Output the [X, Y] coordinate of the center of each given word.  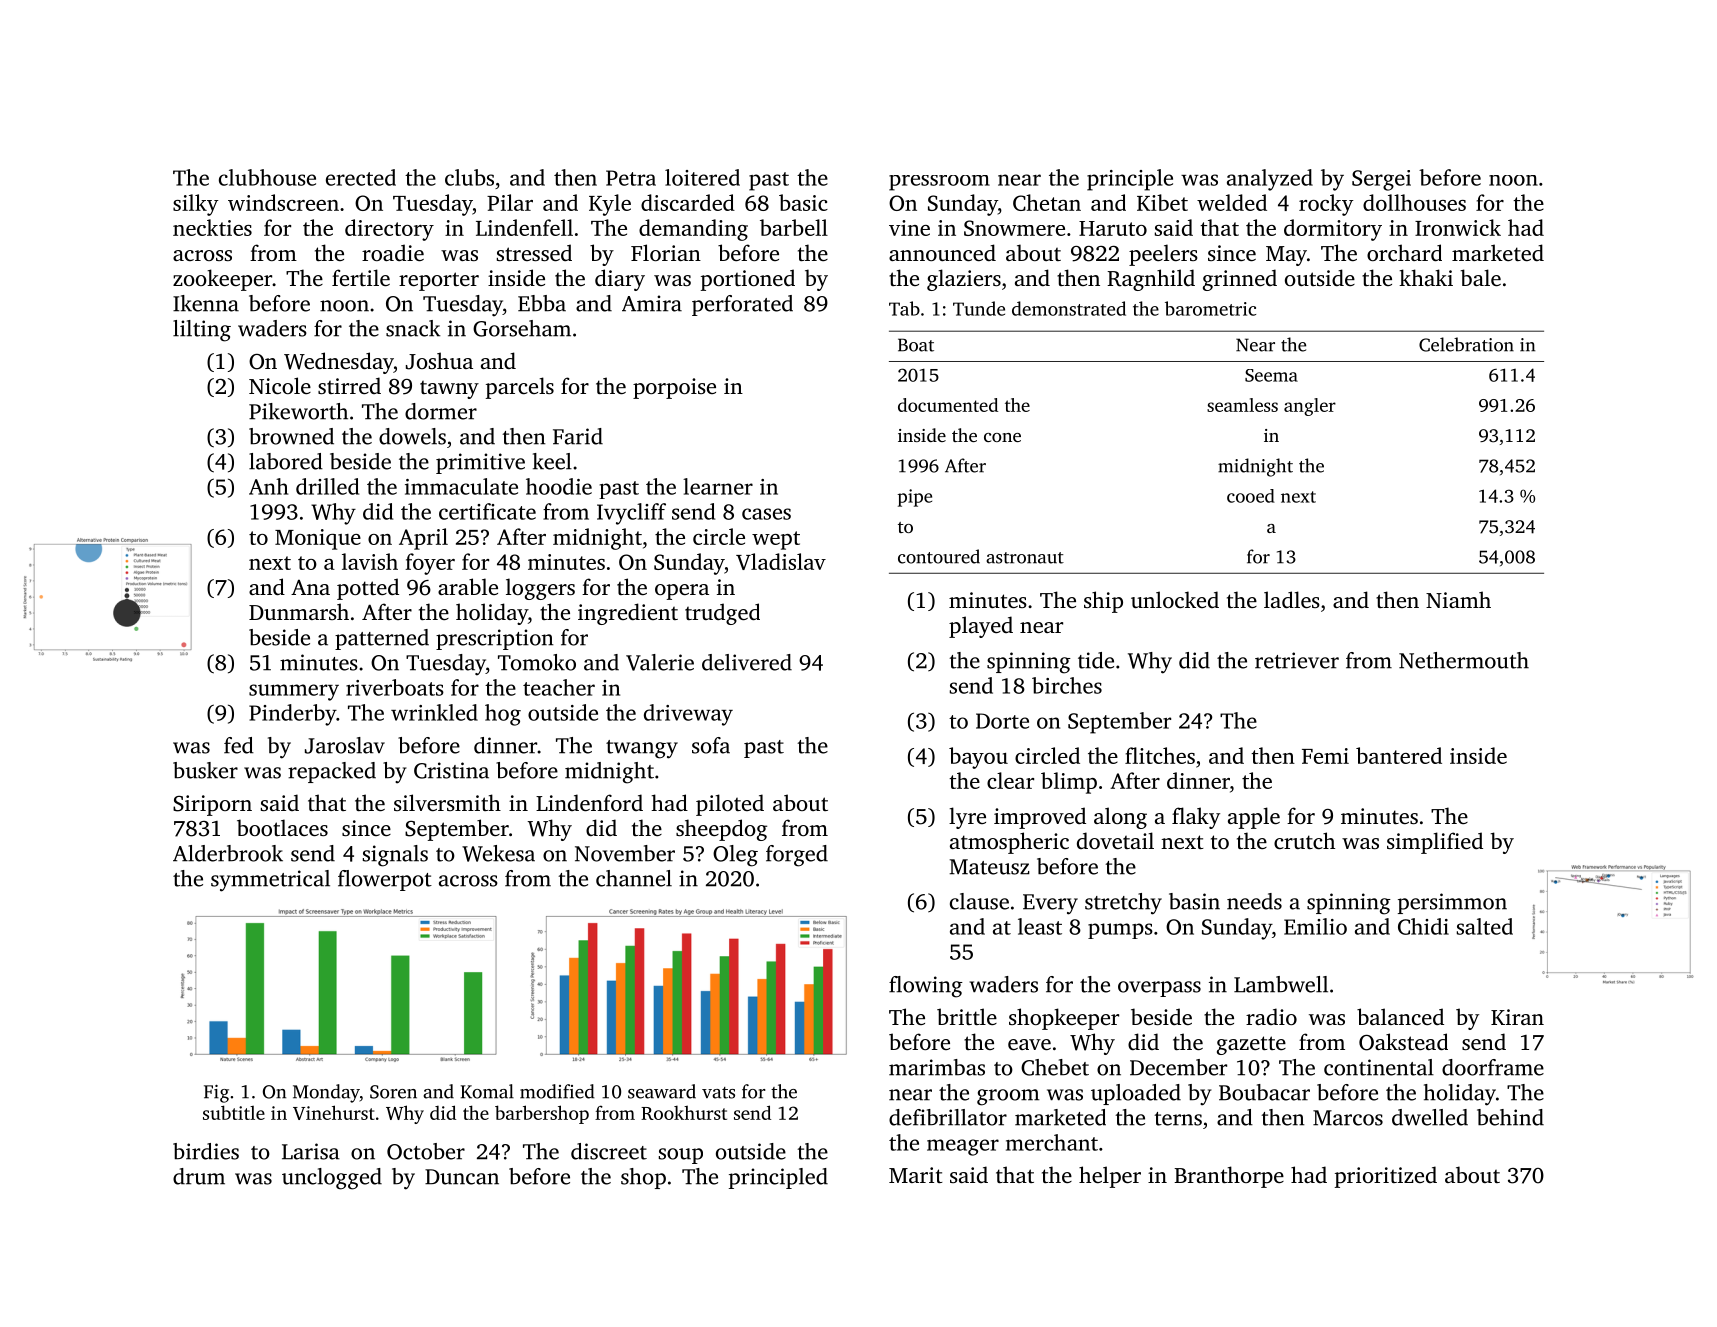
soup [681, 1156]
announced [942, 252]
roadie [393, 252]
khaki [1426, 277]
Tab [904, 308]
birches [1067, 685]
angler [1310, 407]
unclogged [332, 1179]
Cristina [451, 770]
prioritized [1386, 1177]
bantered [1399, 755]
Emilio [1315, 926]
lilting [202, 331]
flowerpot [385, 880]
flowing [926, 987]
